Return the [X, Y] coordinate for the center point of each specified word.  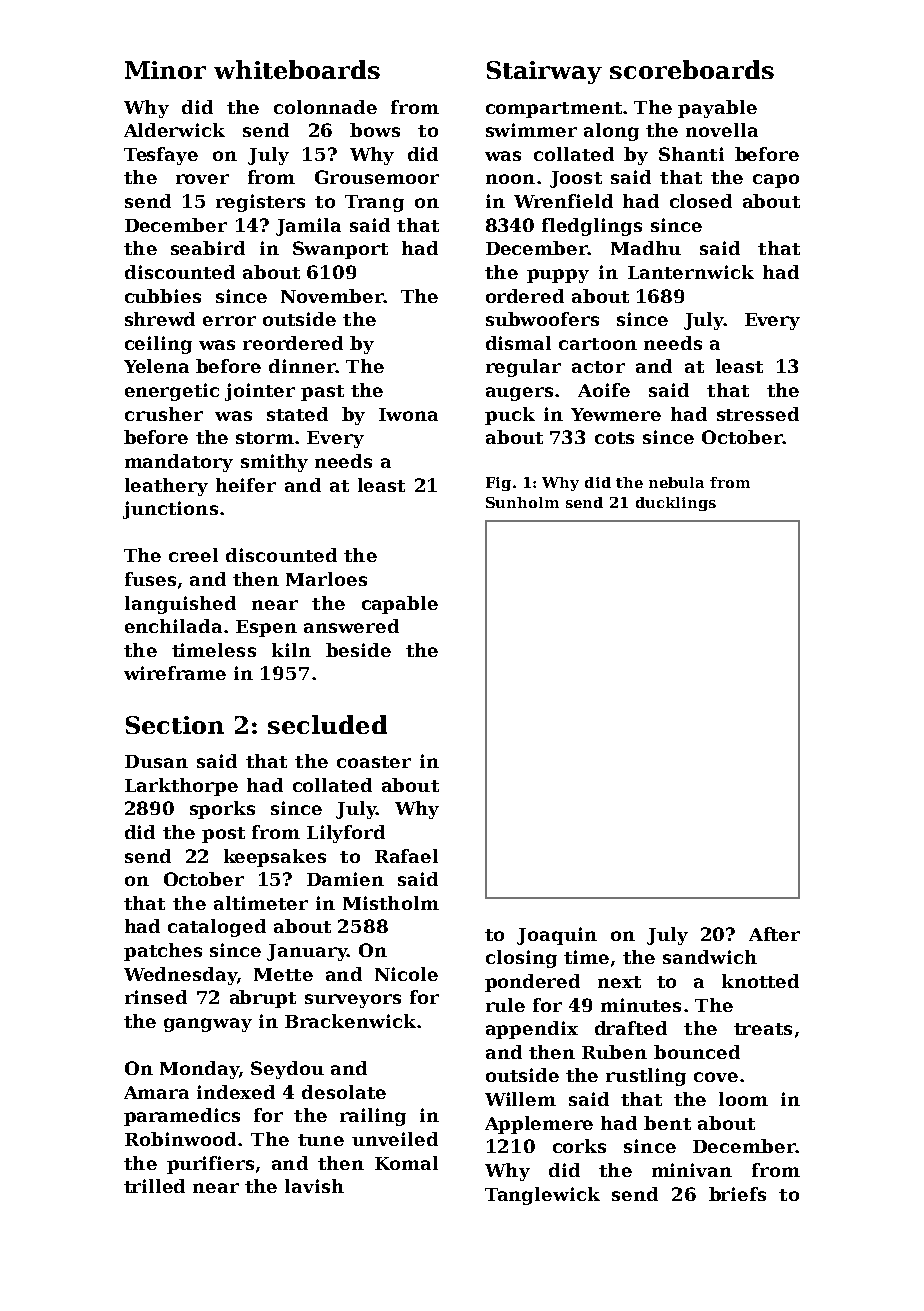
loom [743, 1099]
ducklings [676, 504]
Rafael [406, 856]
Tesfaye [161, 156]
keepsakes [275, 858]
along [611, 132]
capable [400, 605]
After [774, 934]
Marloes [326, 579]
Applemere [539, 1125]
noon [510, 179]
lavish [314, 1186]
